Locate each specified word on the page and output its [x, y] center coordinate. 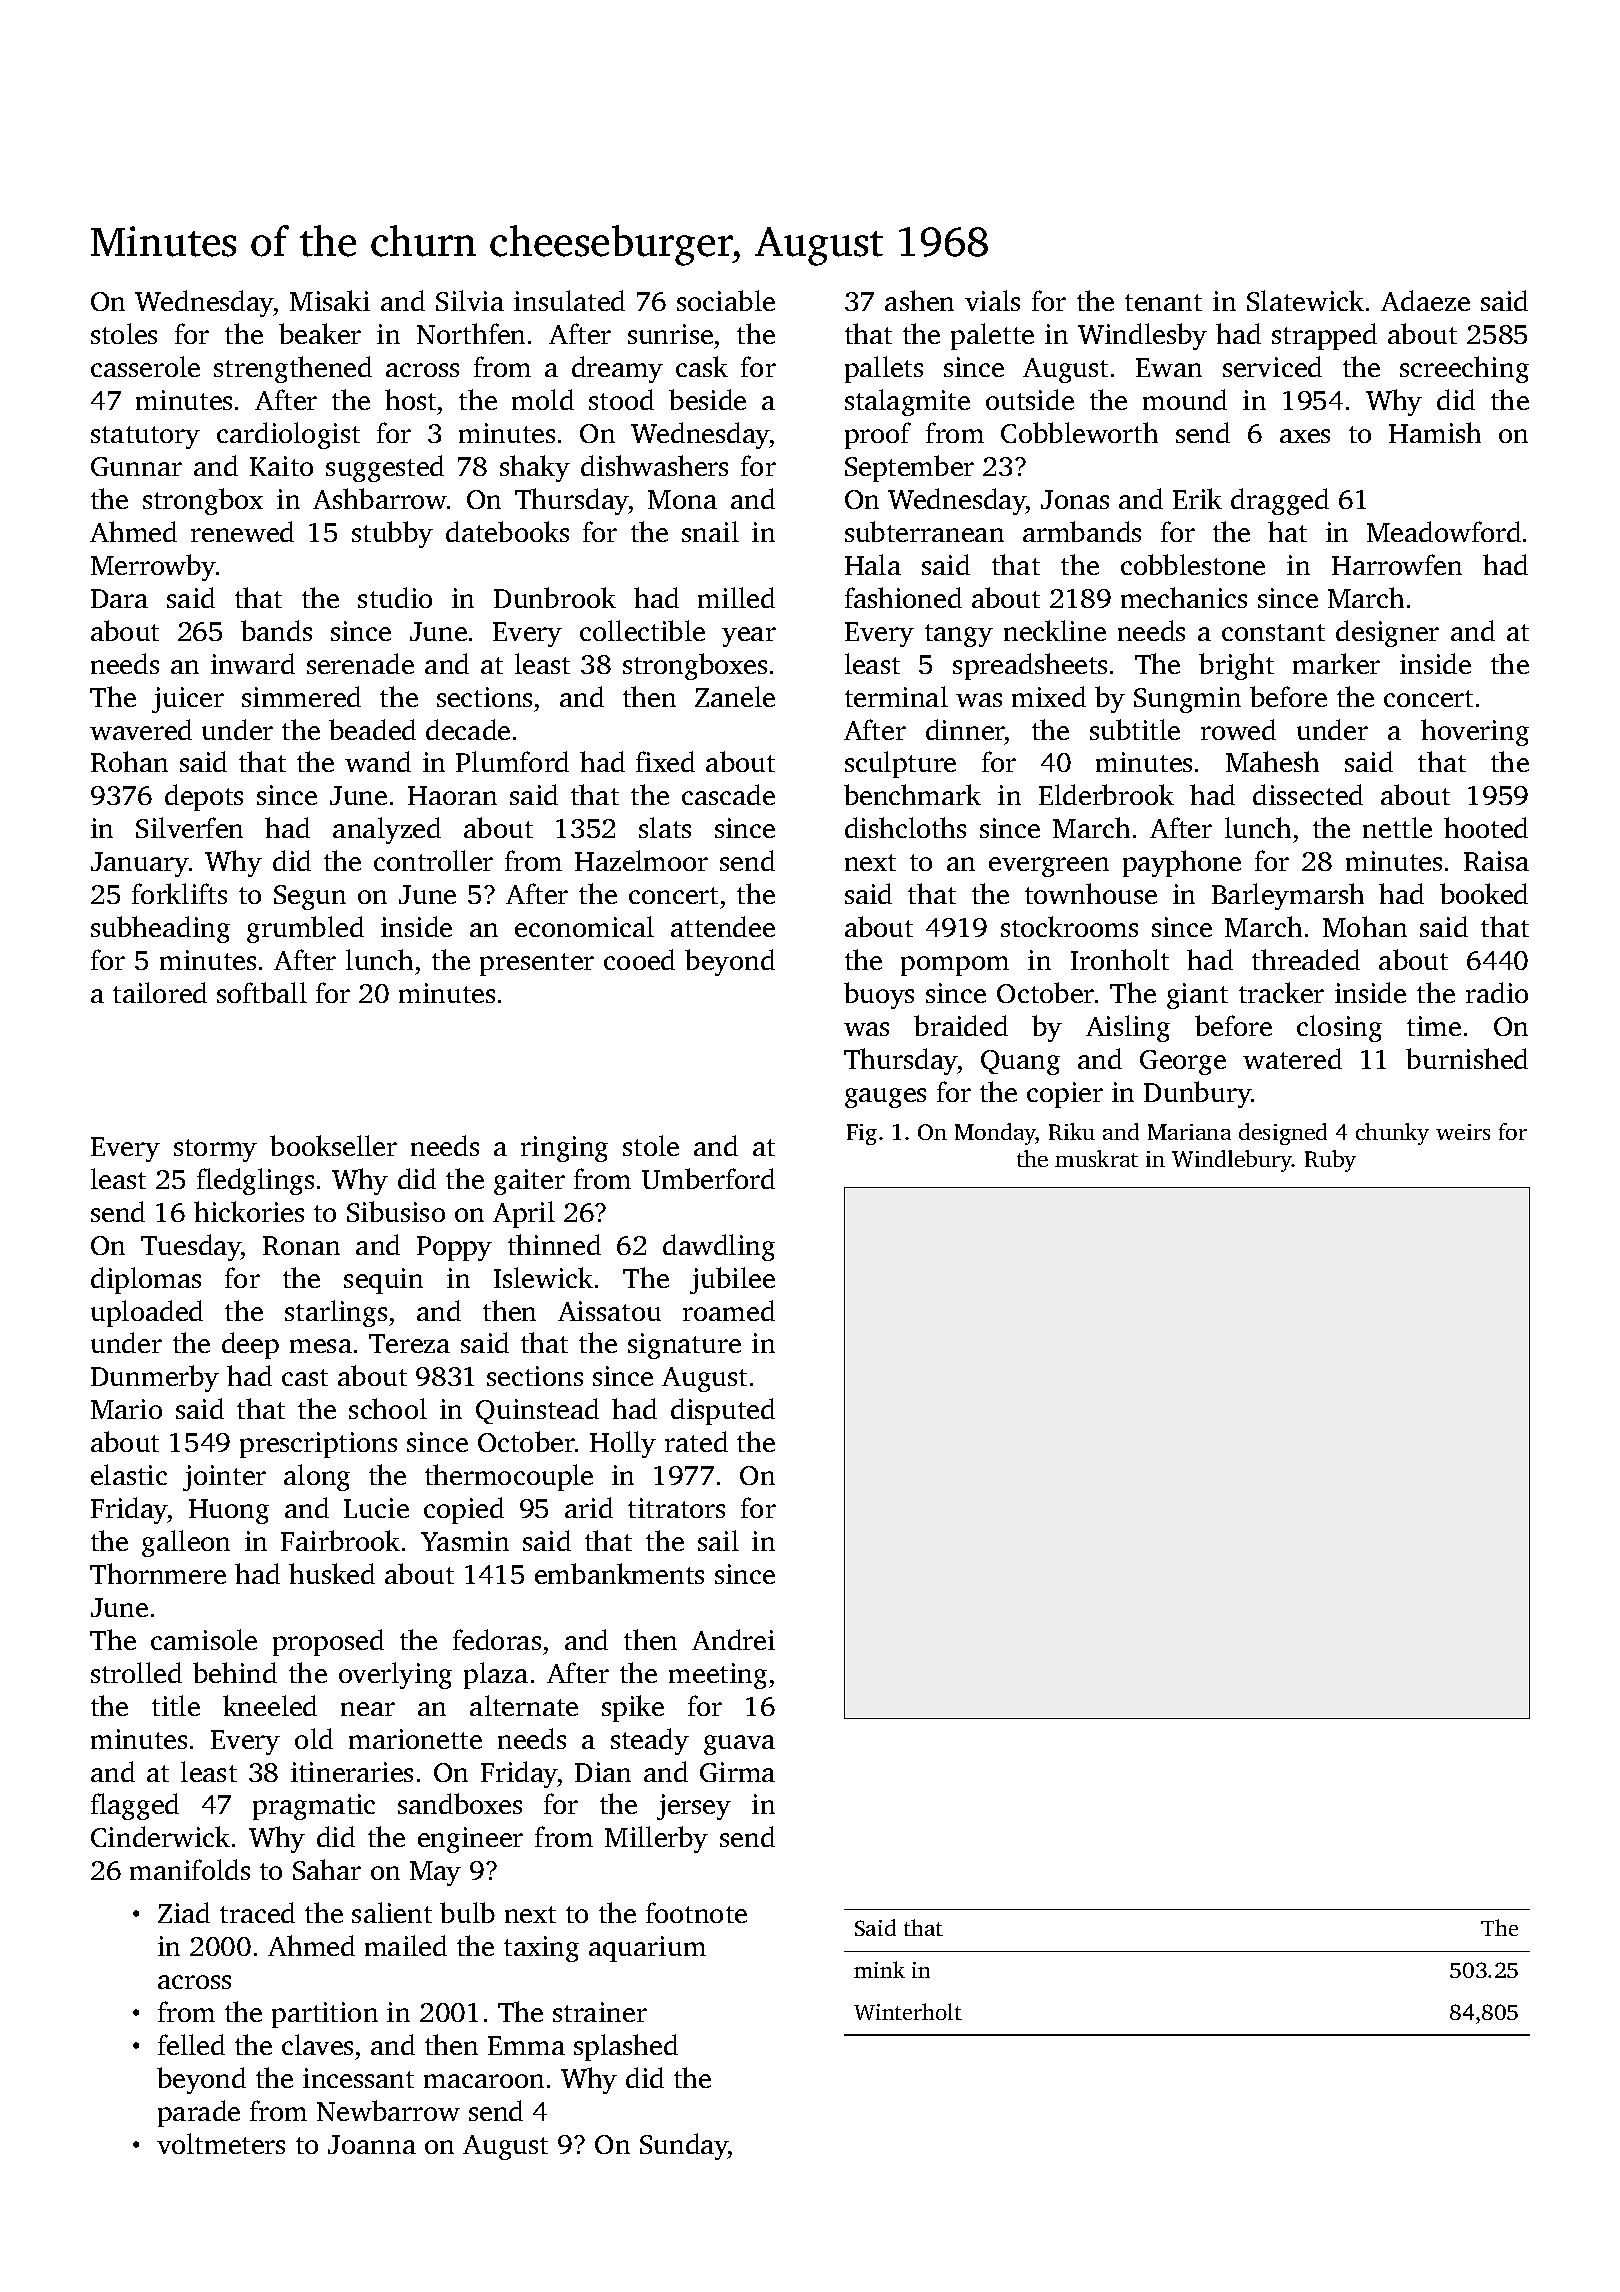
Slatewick [1305, 300]
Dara [119, 598]
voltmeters [221, 2143]
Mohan [1365, 926]
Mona [682, 499]
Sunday [684, 2146]
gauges [885, 1098]
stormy [215, 1150]
